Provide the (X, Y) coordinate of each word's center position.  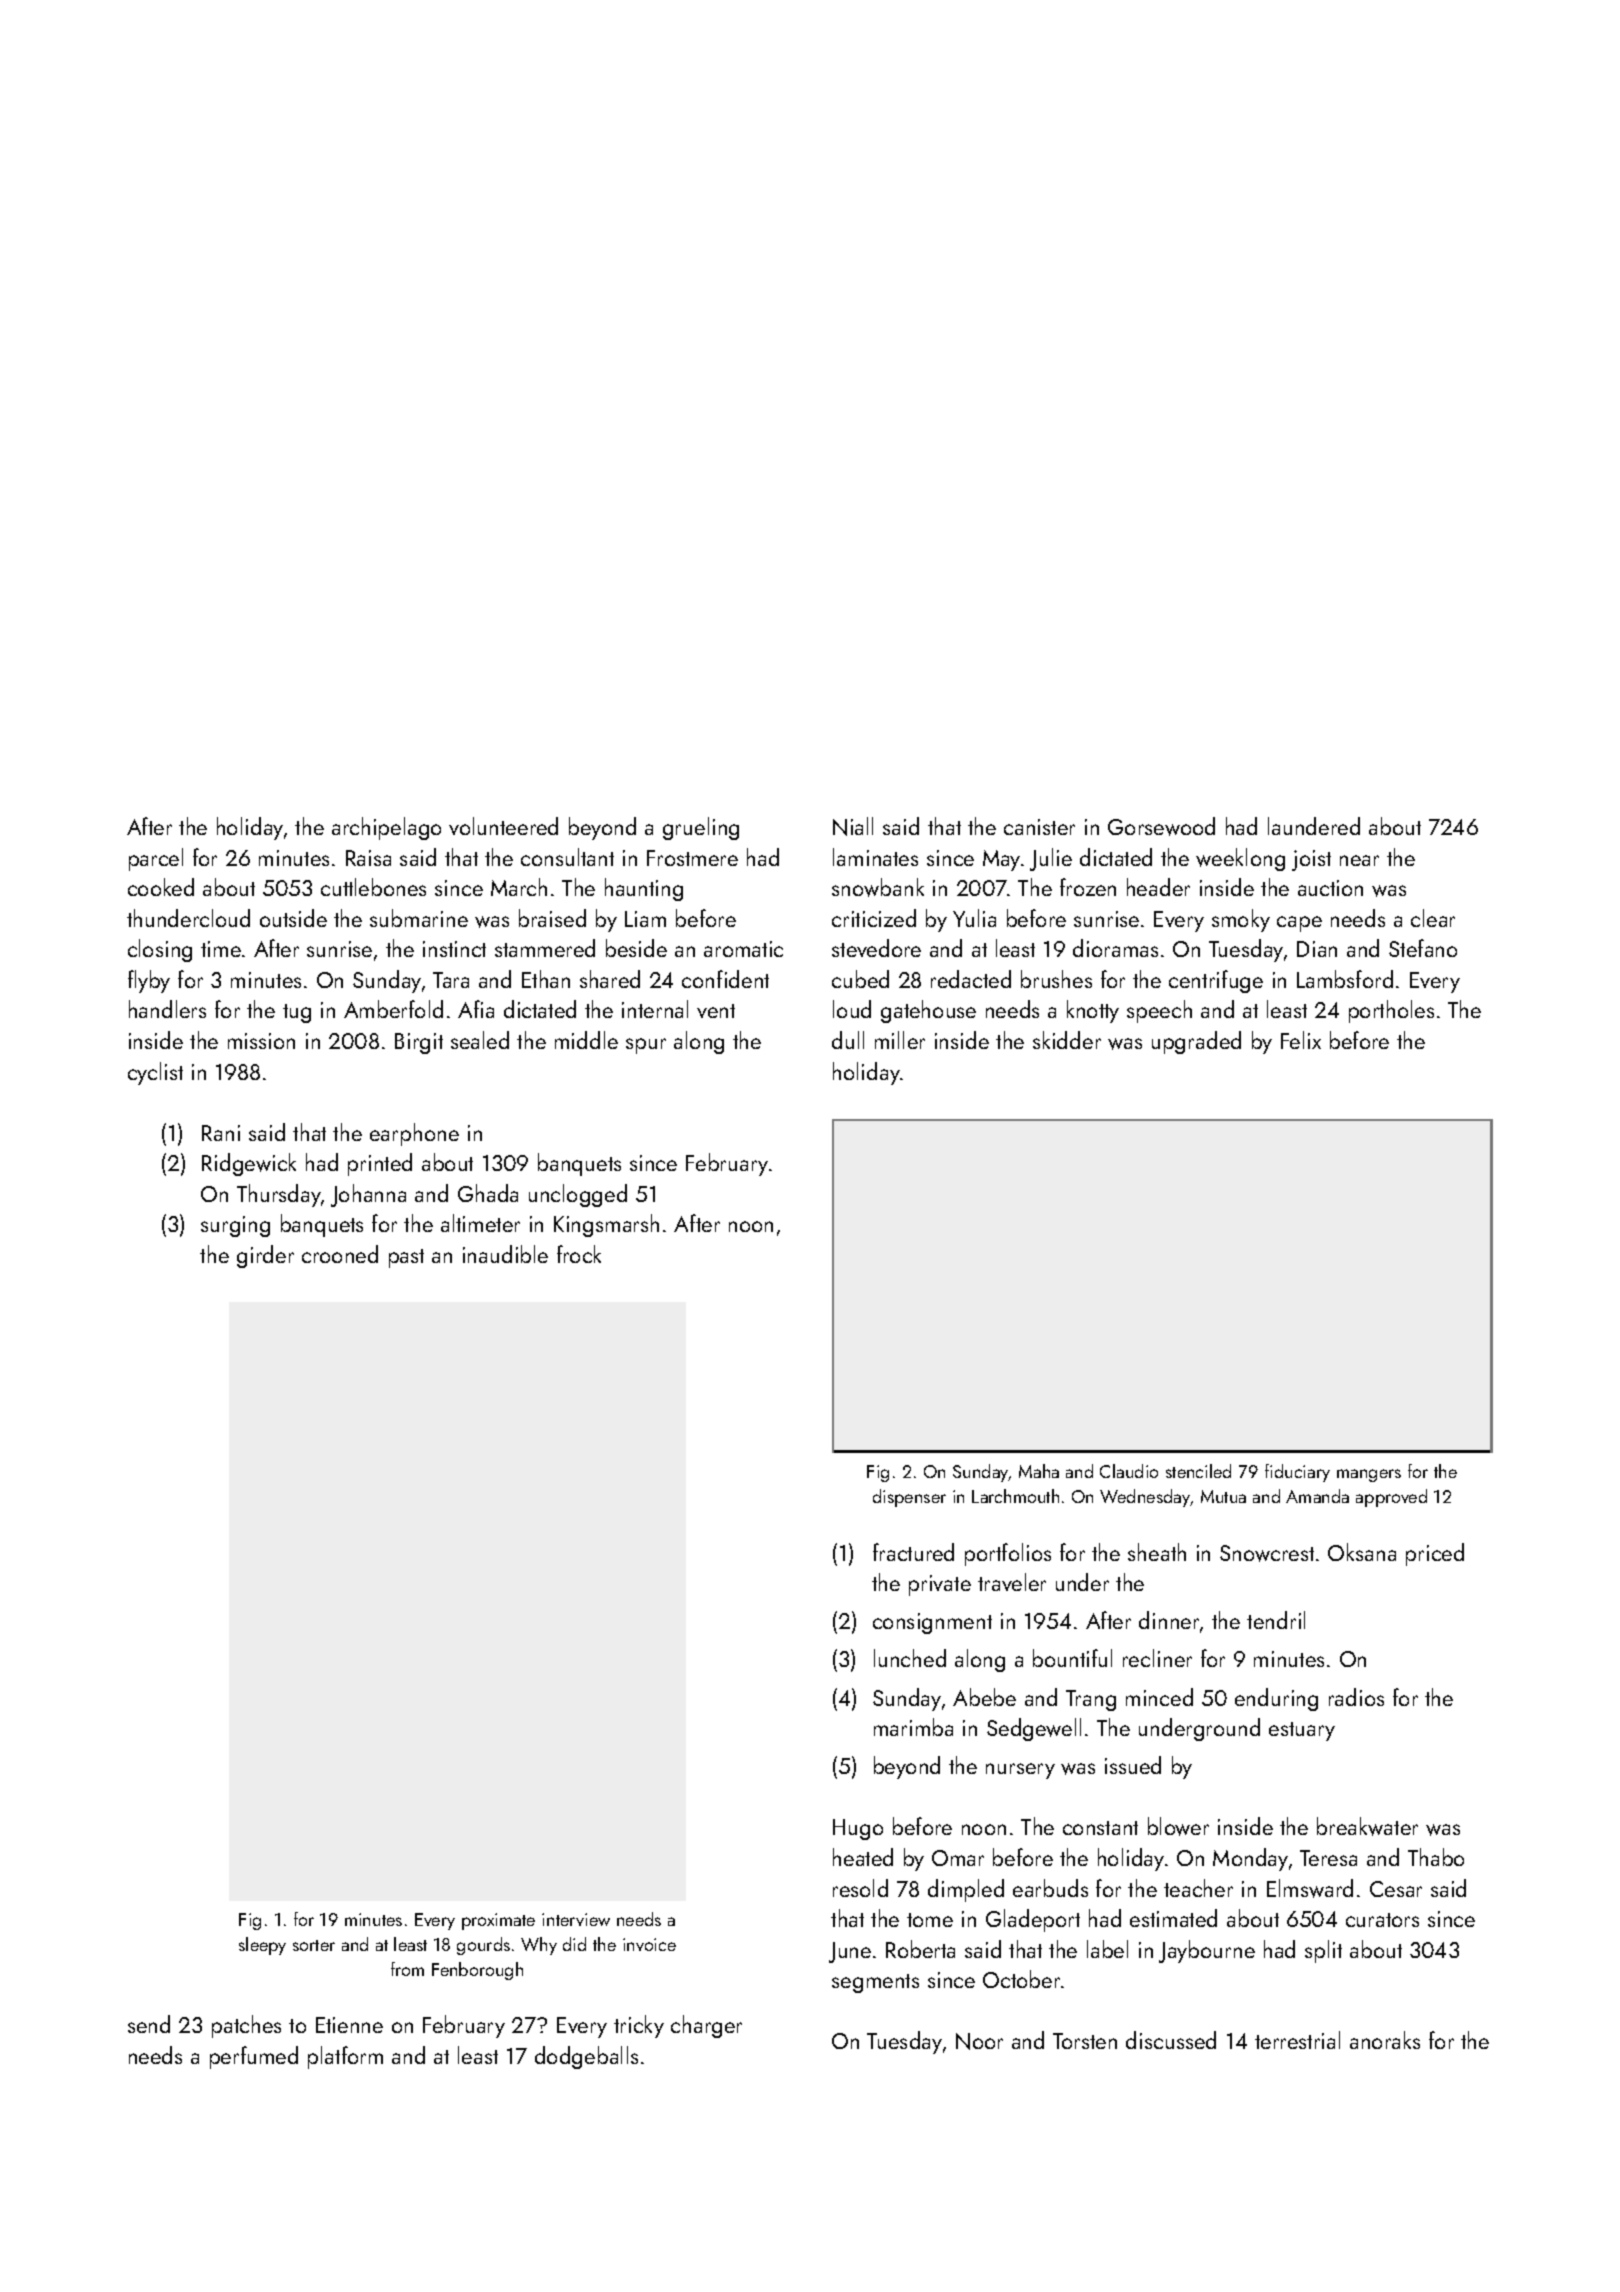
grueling (701, 828)
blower (1178, 1826)
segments (875, 1983)
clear (1433, 918)
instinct (454, 949)
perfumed (254, 2057)
